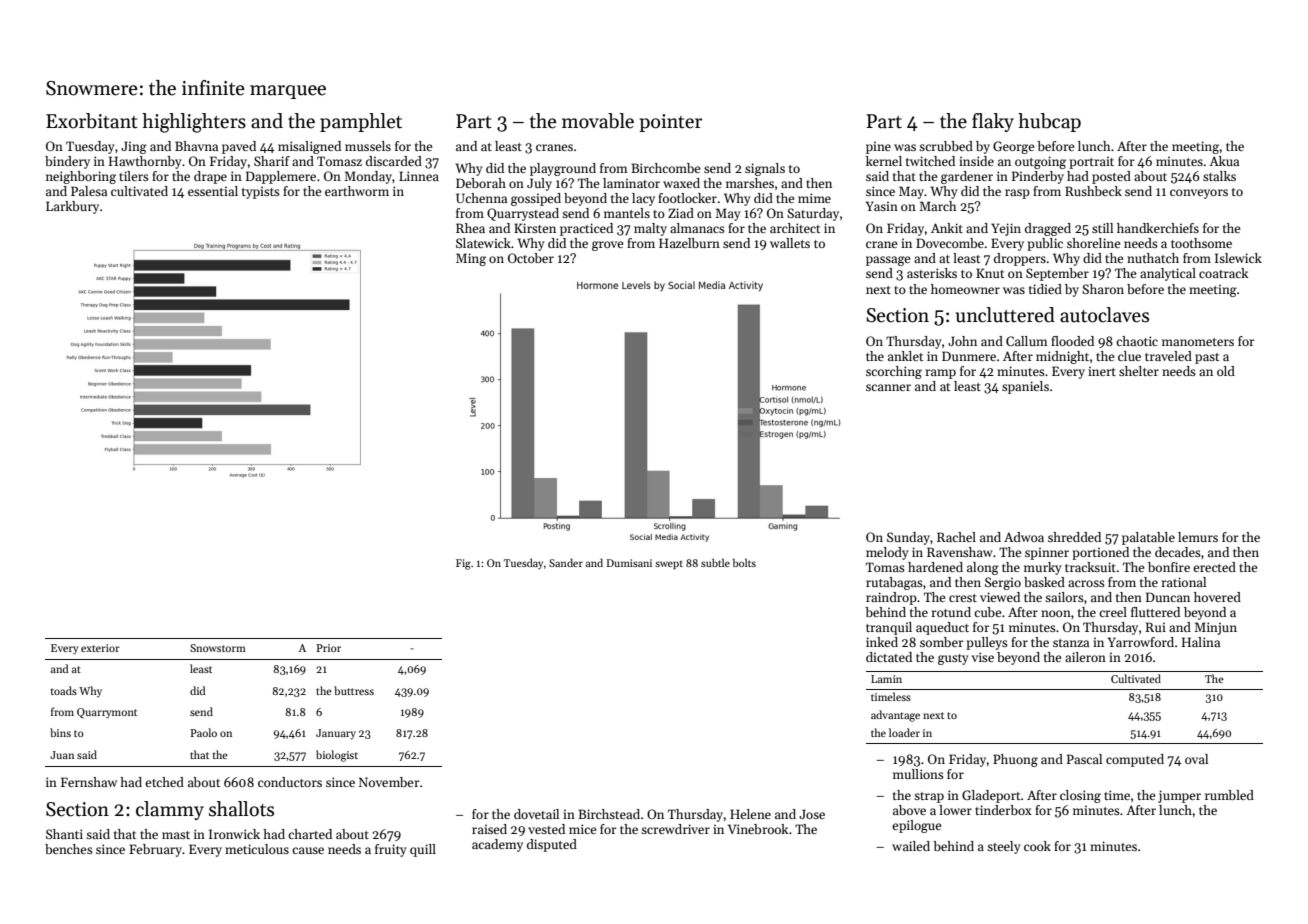 The width and height of the page is (1308, 924). Describe the element at coordinates (72, 207) in the page. I see `Larkbury` at that location.
